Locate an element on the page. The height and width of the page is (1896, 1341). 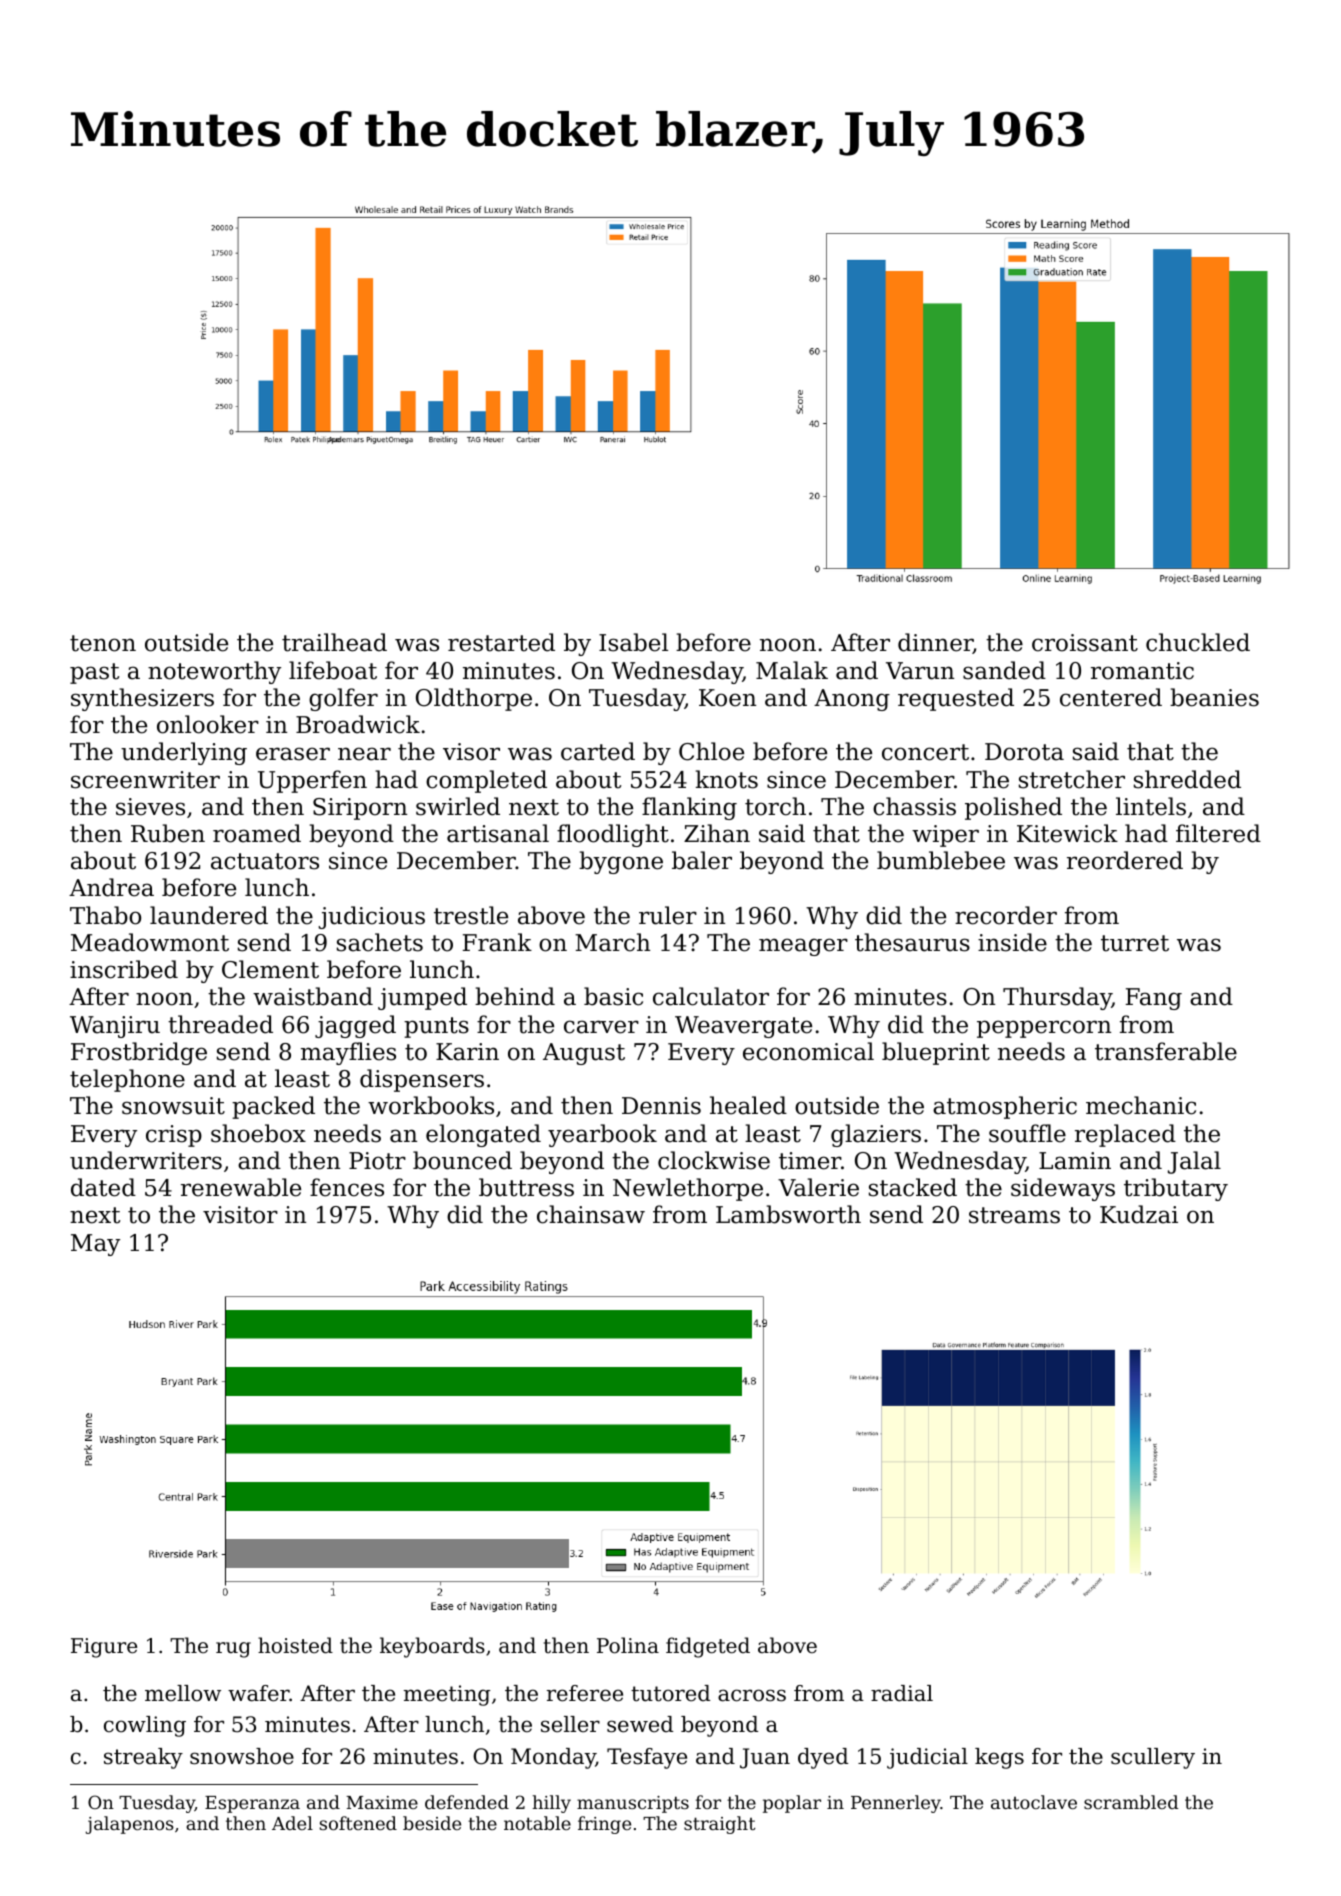
hoisted is located at coordinates (295, 1645).
